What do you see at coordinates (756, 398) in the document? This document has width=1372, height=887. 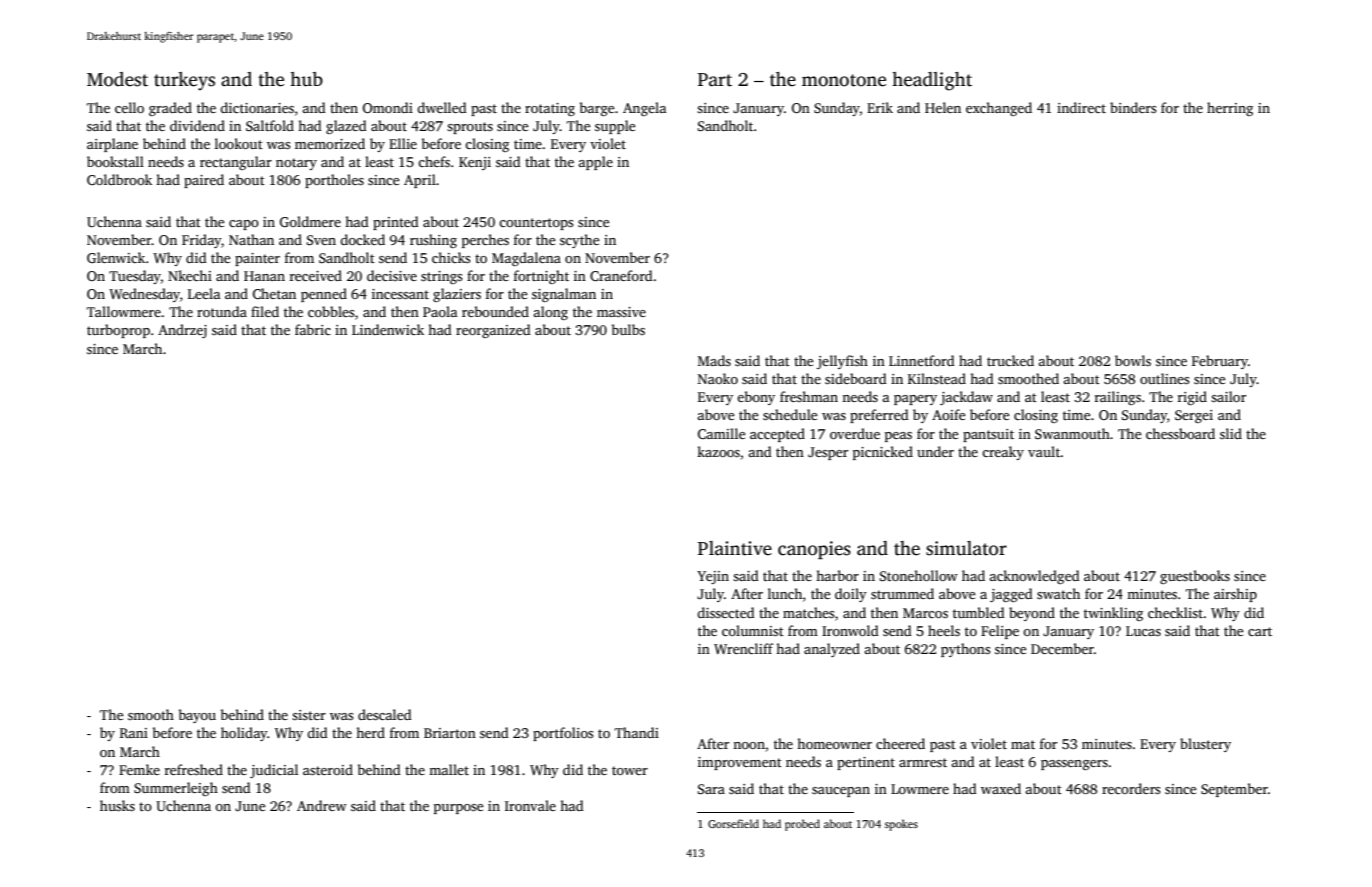 I see `ebony` at bounding box center [756, 398].
